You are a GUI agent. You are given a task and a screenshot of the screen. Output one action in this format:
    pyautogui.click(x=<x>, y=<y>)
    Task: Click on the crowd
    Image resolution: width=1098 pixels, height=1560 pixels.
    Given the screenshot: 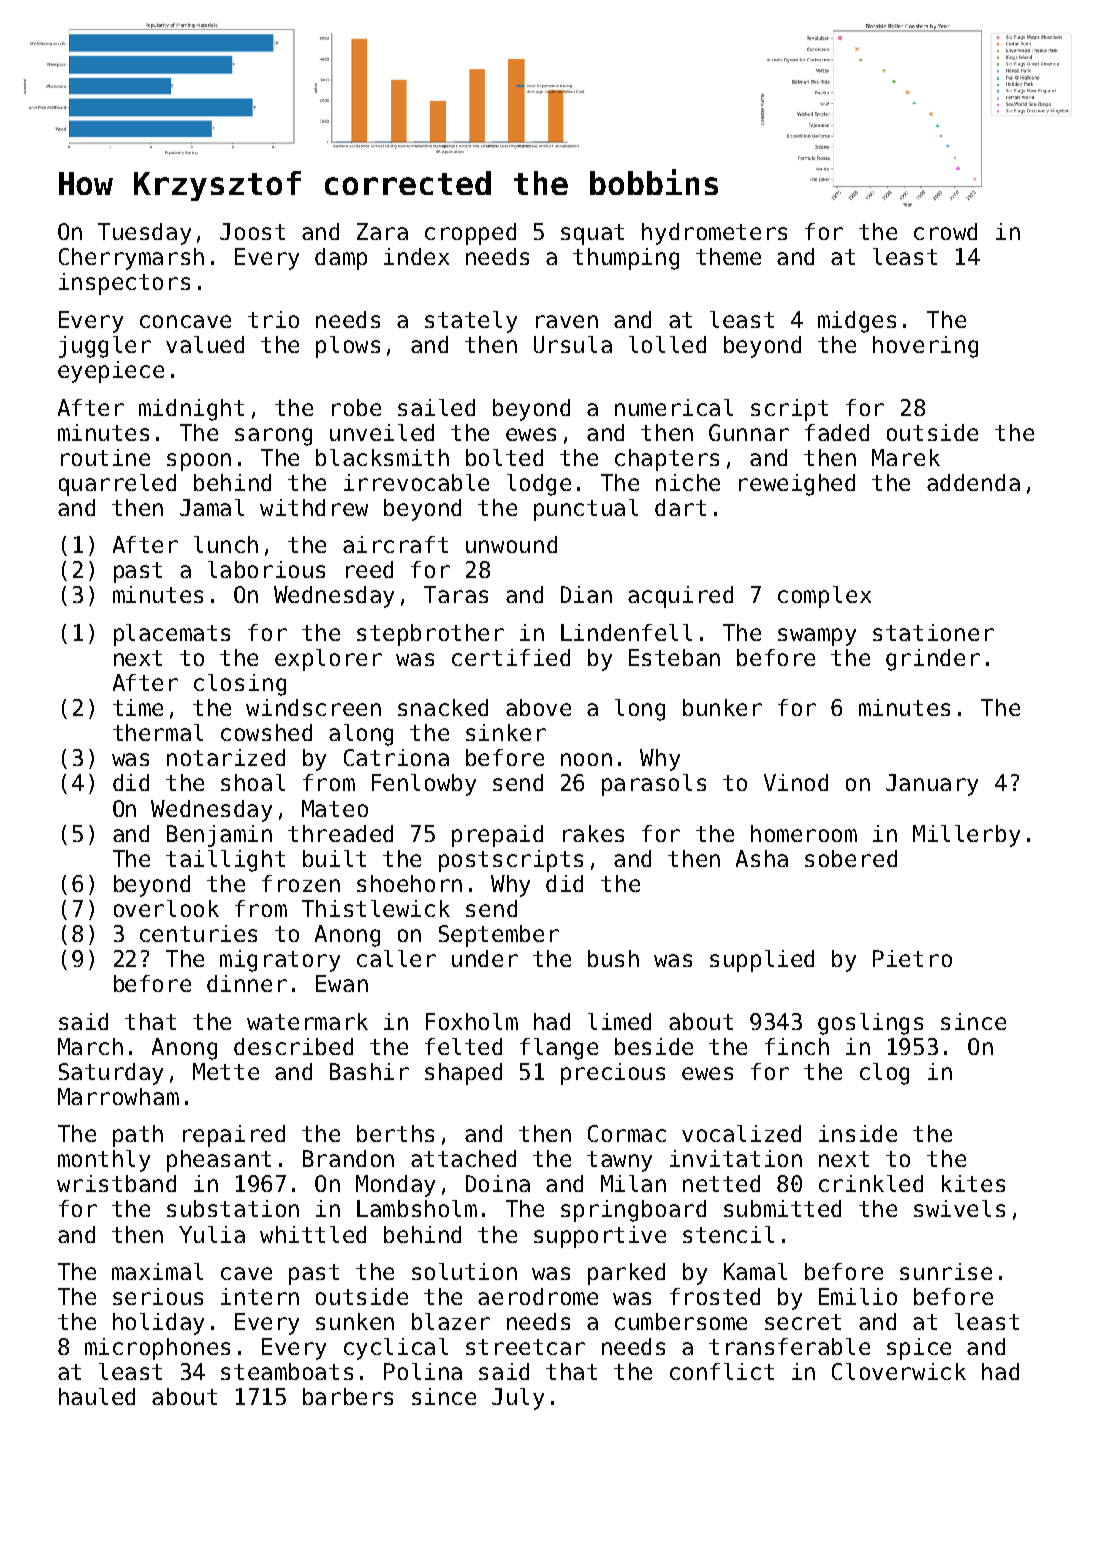 What is the action you would take?
    pyautogui.click(x=945, y=231)
